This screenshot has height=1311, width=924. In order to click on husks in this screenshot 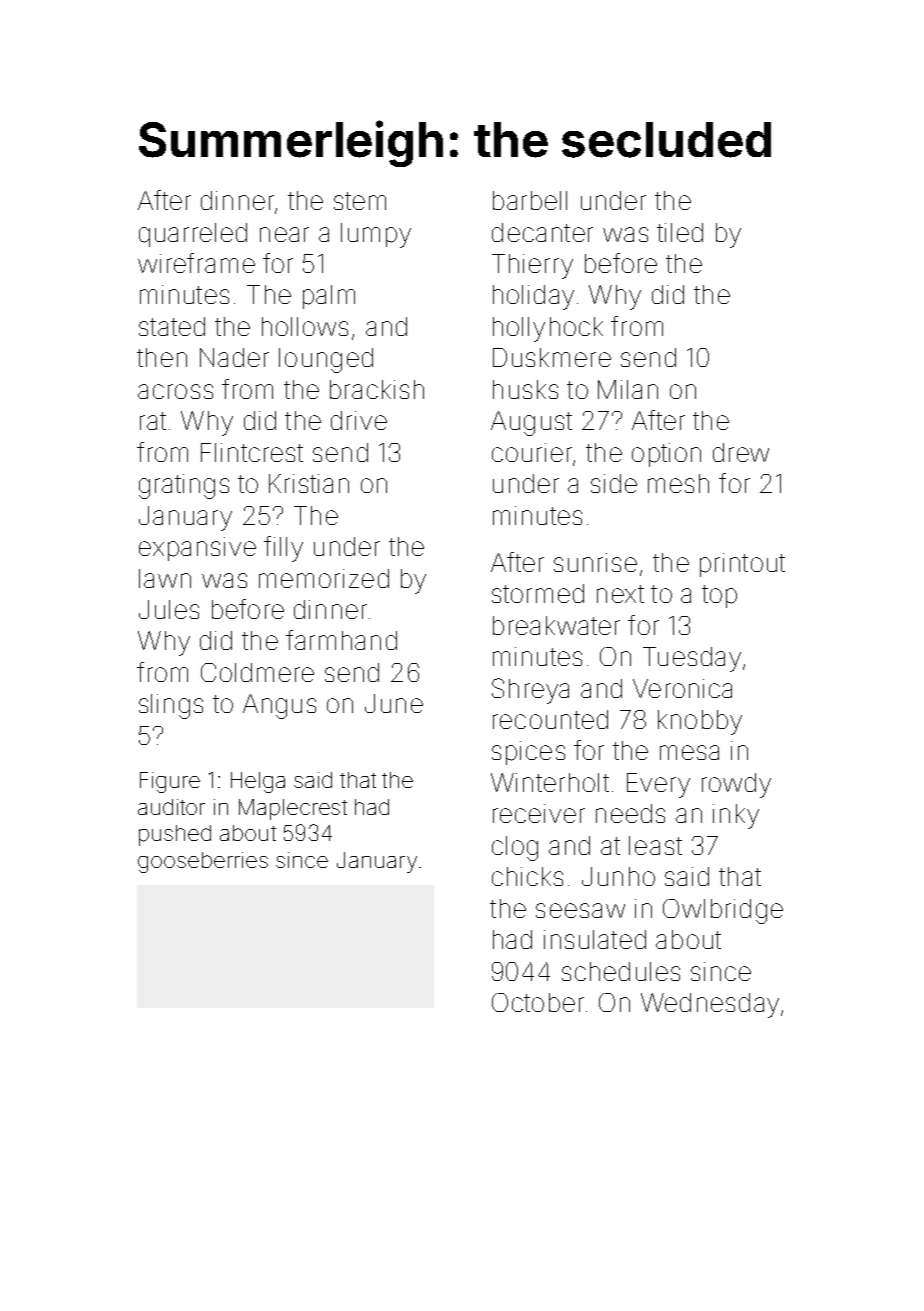, I will do `click(525, 389)`.
